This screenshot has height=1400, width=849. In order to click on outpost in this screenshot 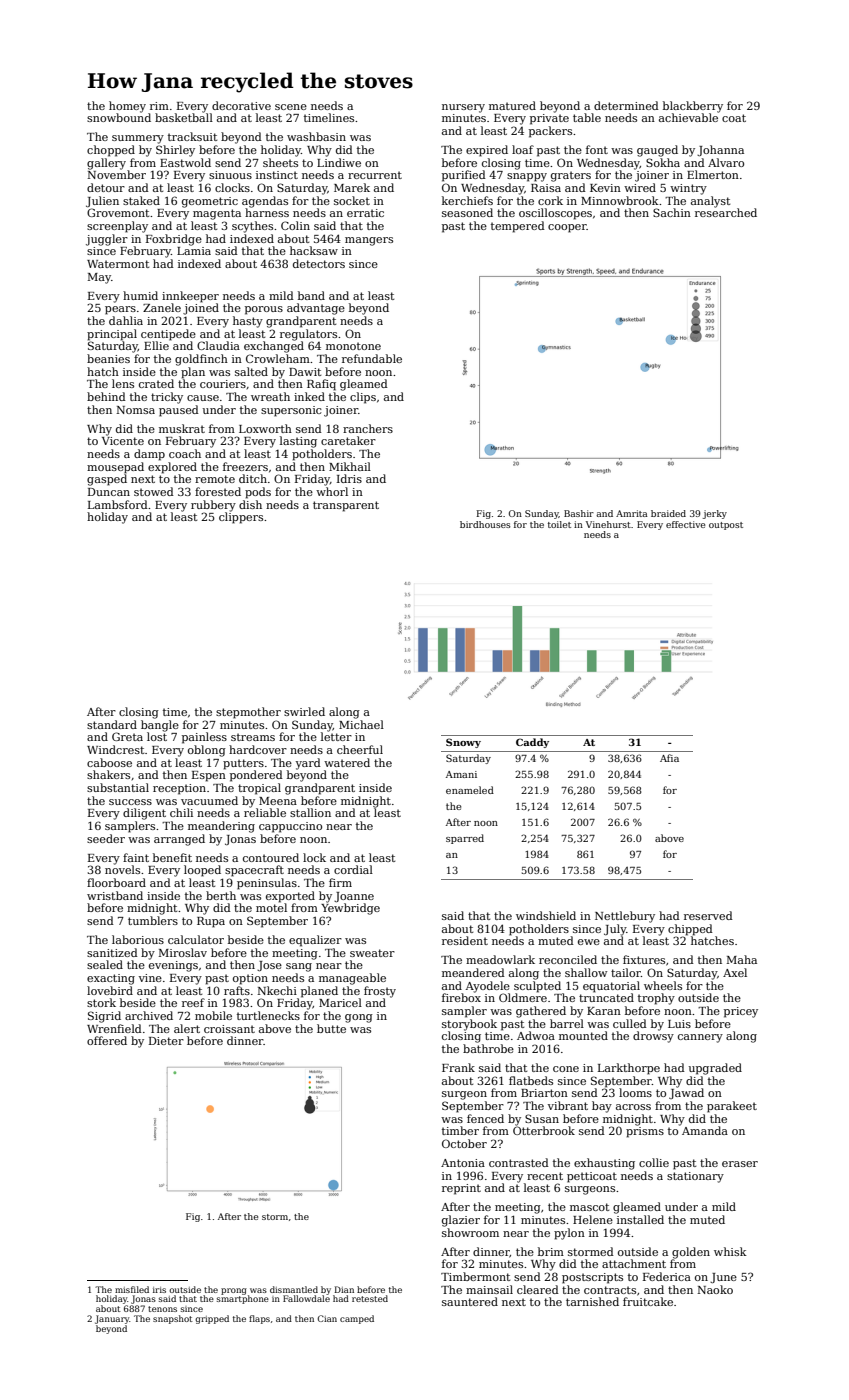, I will do `click(726, 526)`.
